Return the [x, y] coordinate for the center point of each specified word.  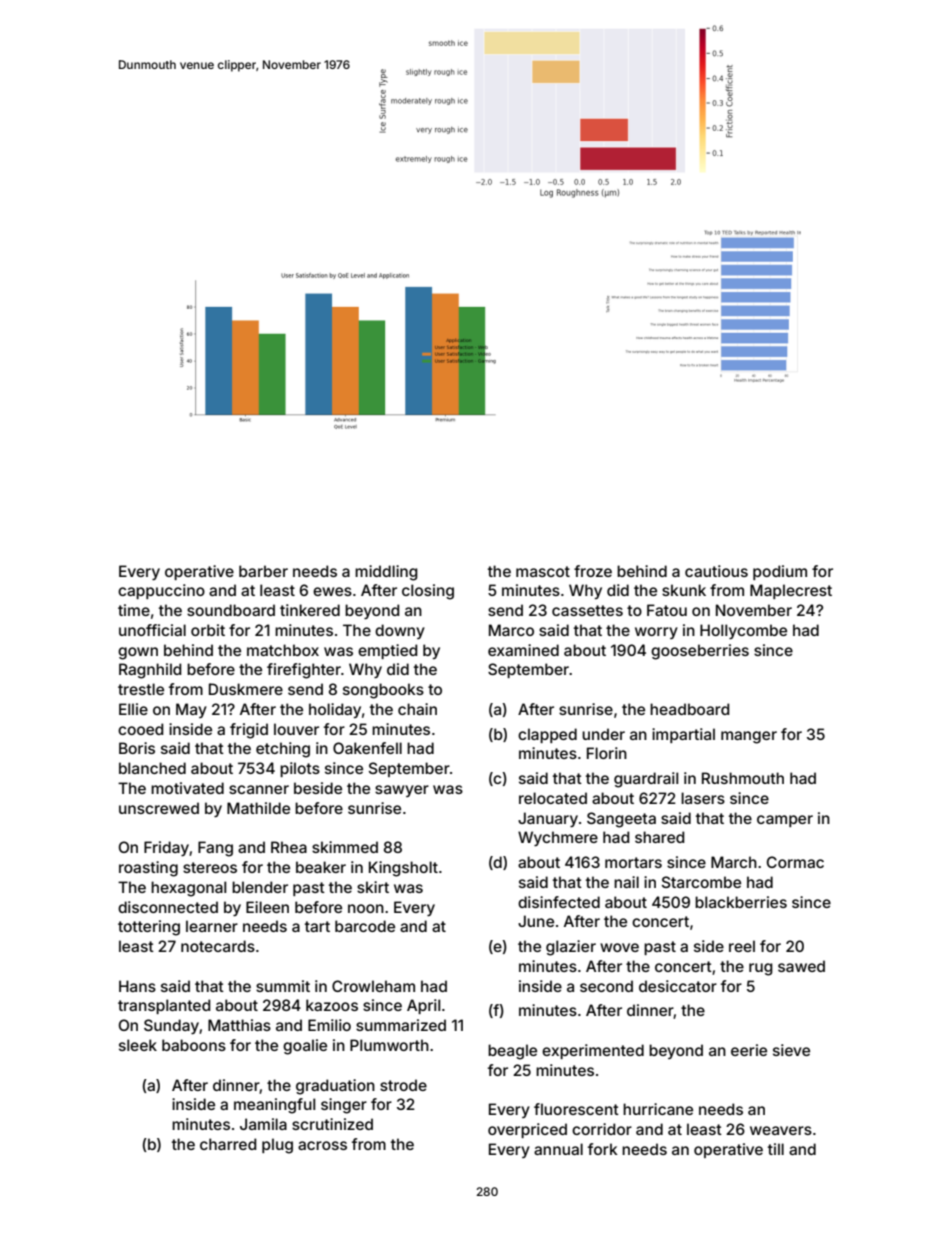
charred [228, 1144]
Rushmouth [743, 778]
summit [283, 986]
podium [780, 572]
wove [619, 947]
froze [593, 571]
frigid [249, 731]
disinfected [559, 902]
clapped [547, 735]
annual [558, 1149]
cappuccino [161, 591]
